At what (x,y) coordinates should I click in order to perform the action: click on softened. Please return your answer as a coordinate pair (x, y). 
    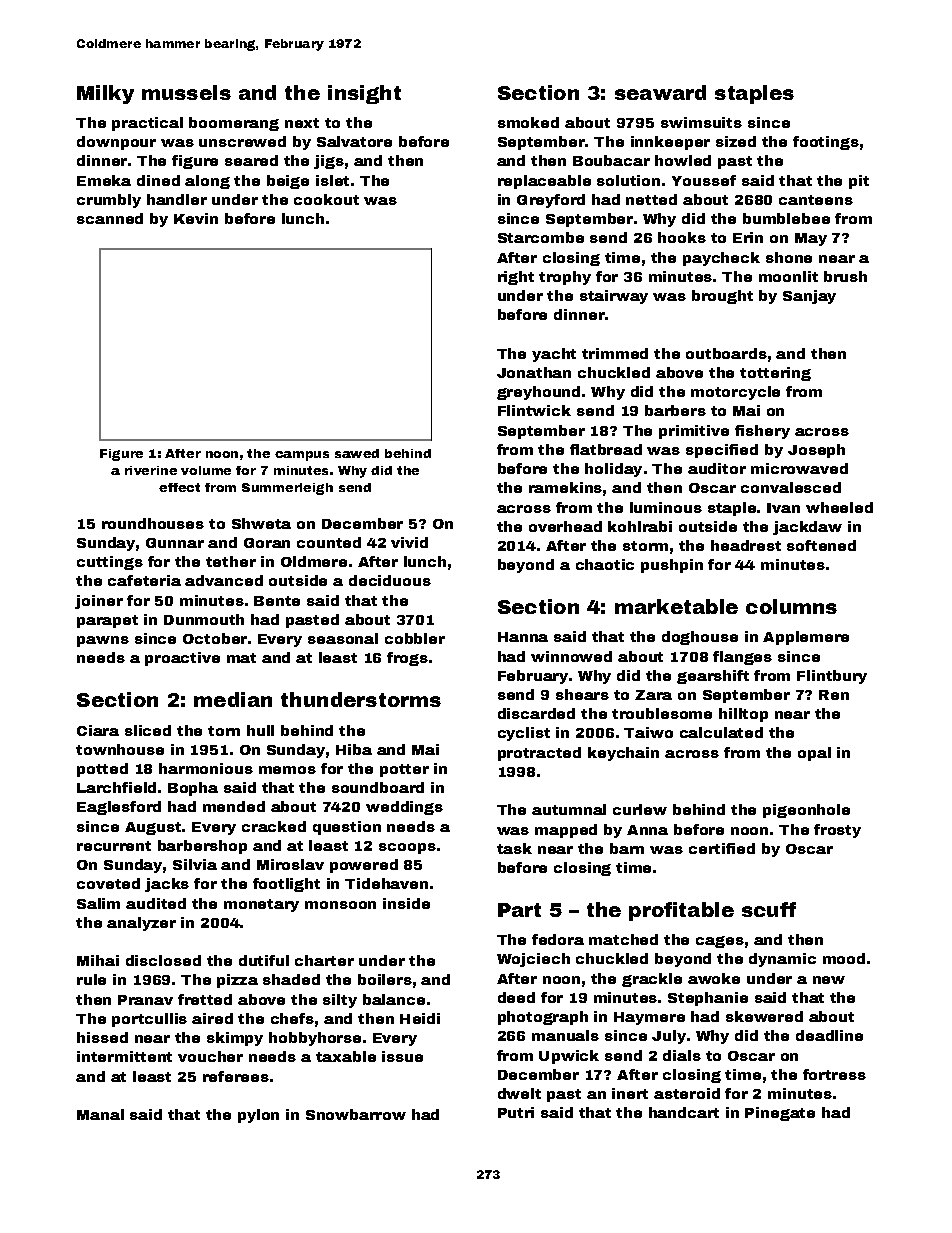
    Looking at the image, I should click on (821, 545).
